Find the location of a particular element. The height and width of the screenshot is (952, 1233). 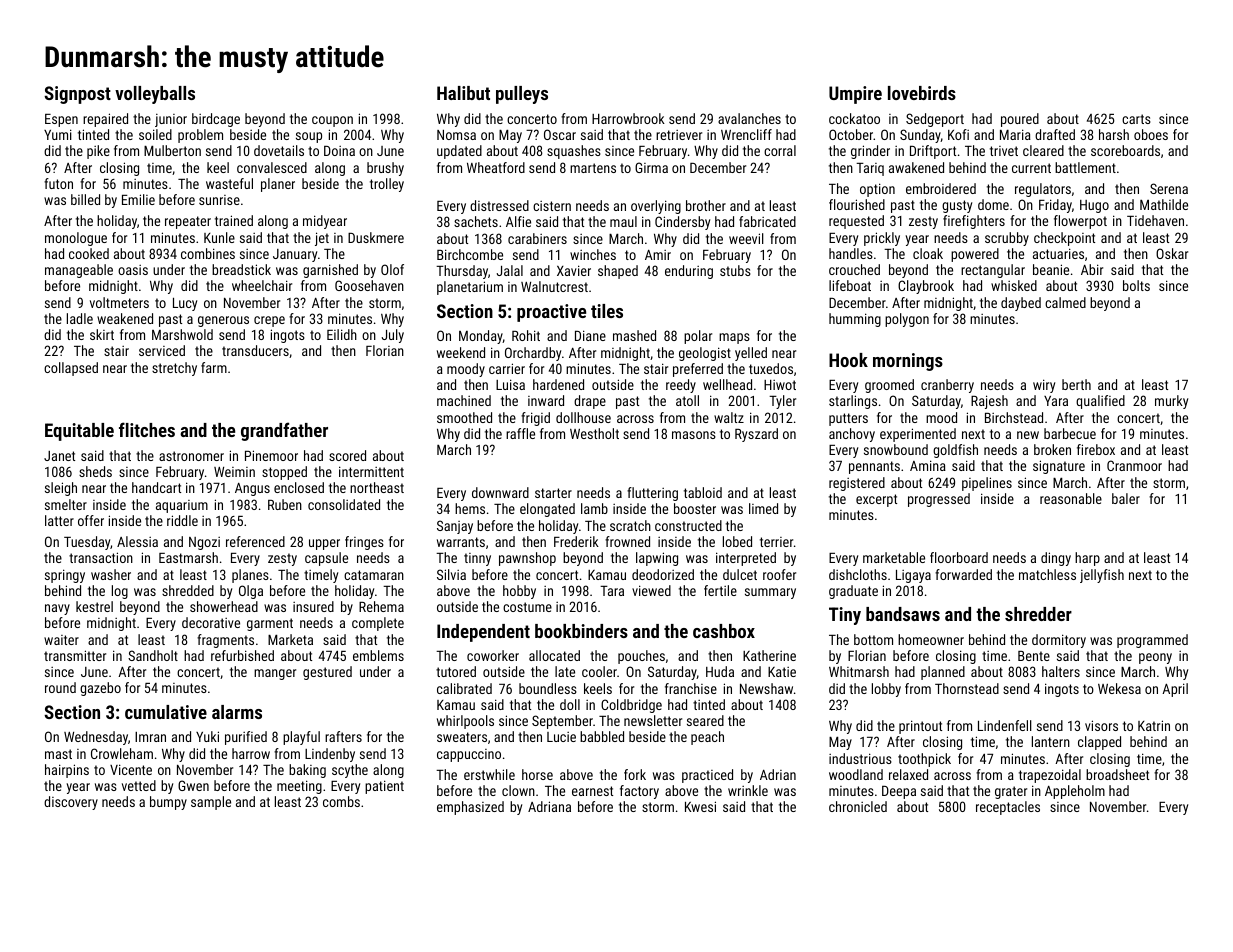

avalanches is located at coordinates (749, 118).
